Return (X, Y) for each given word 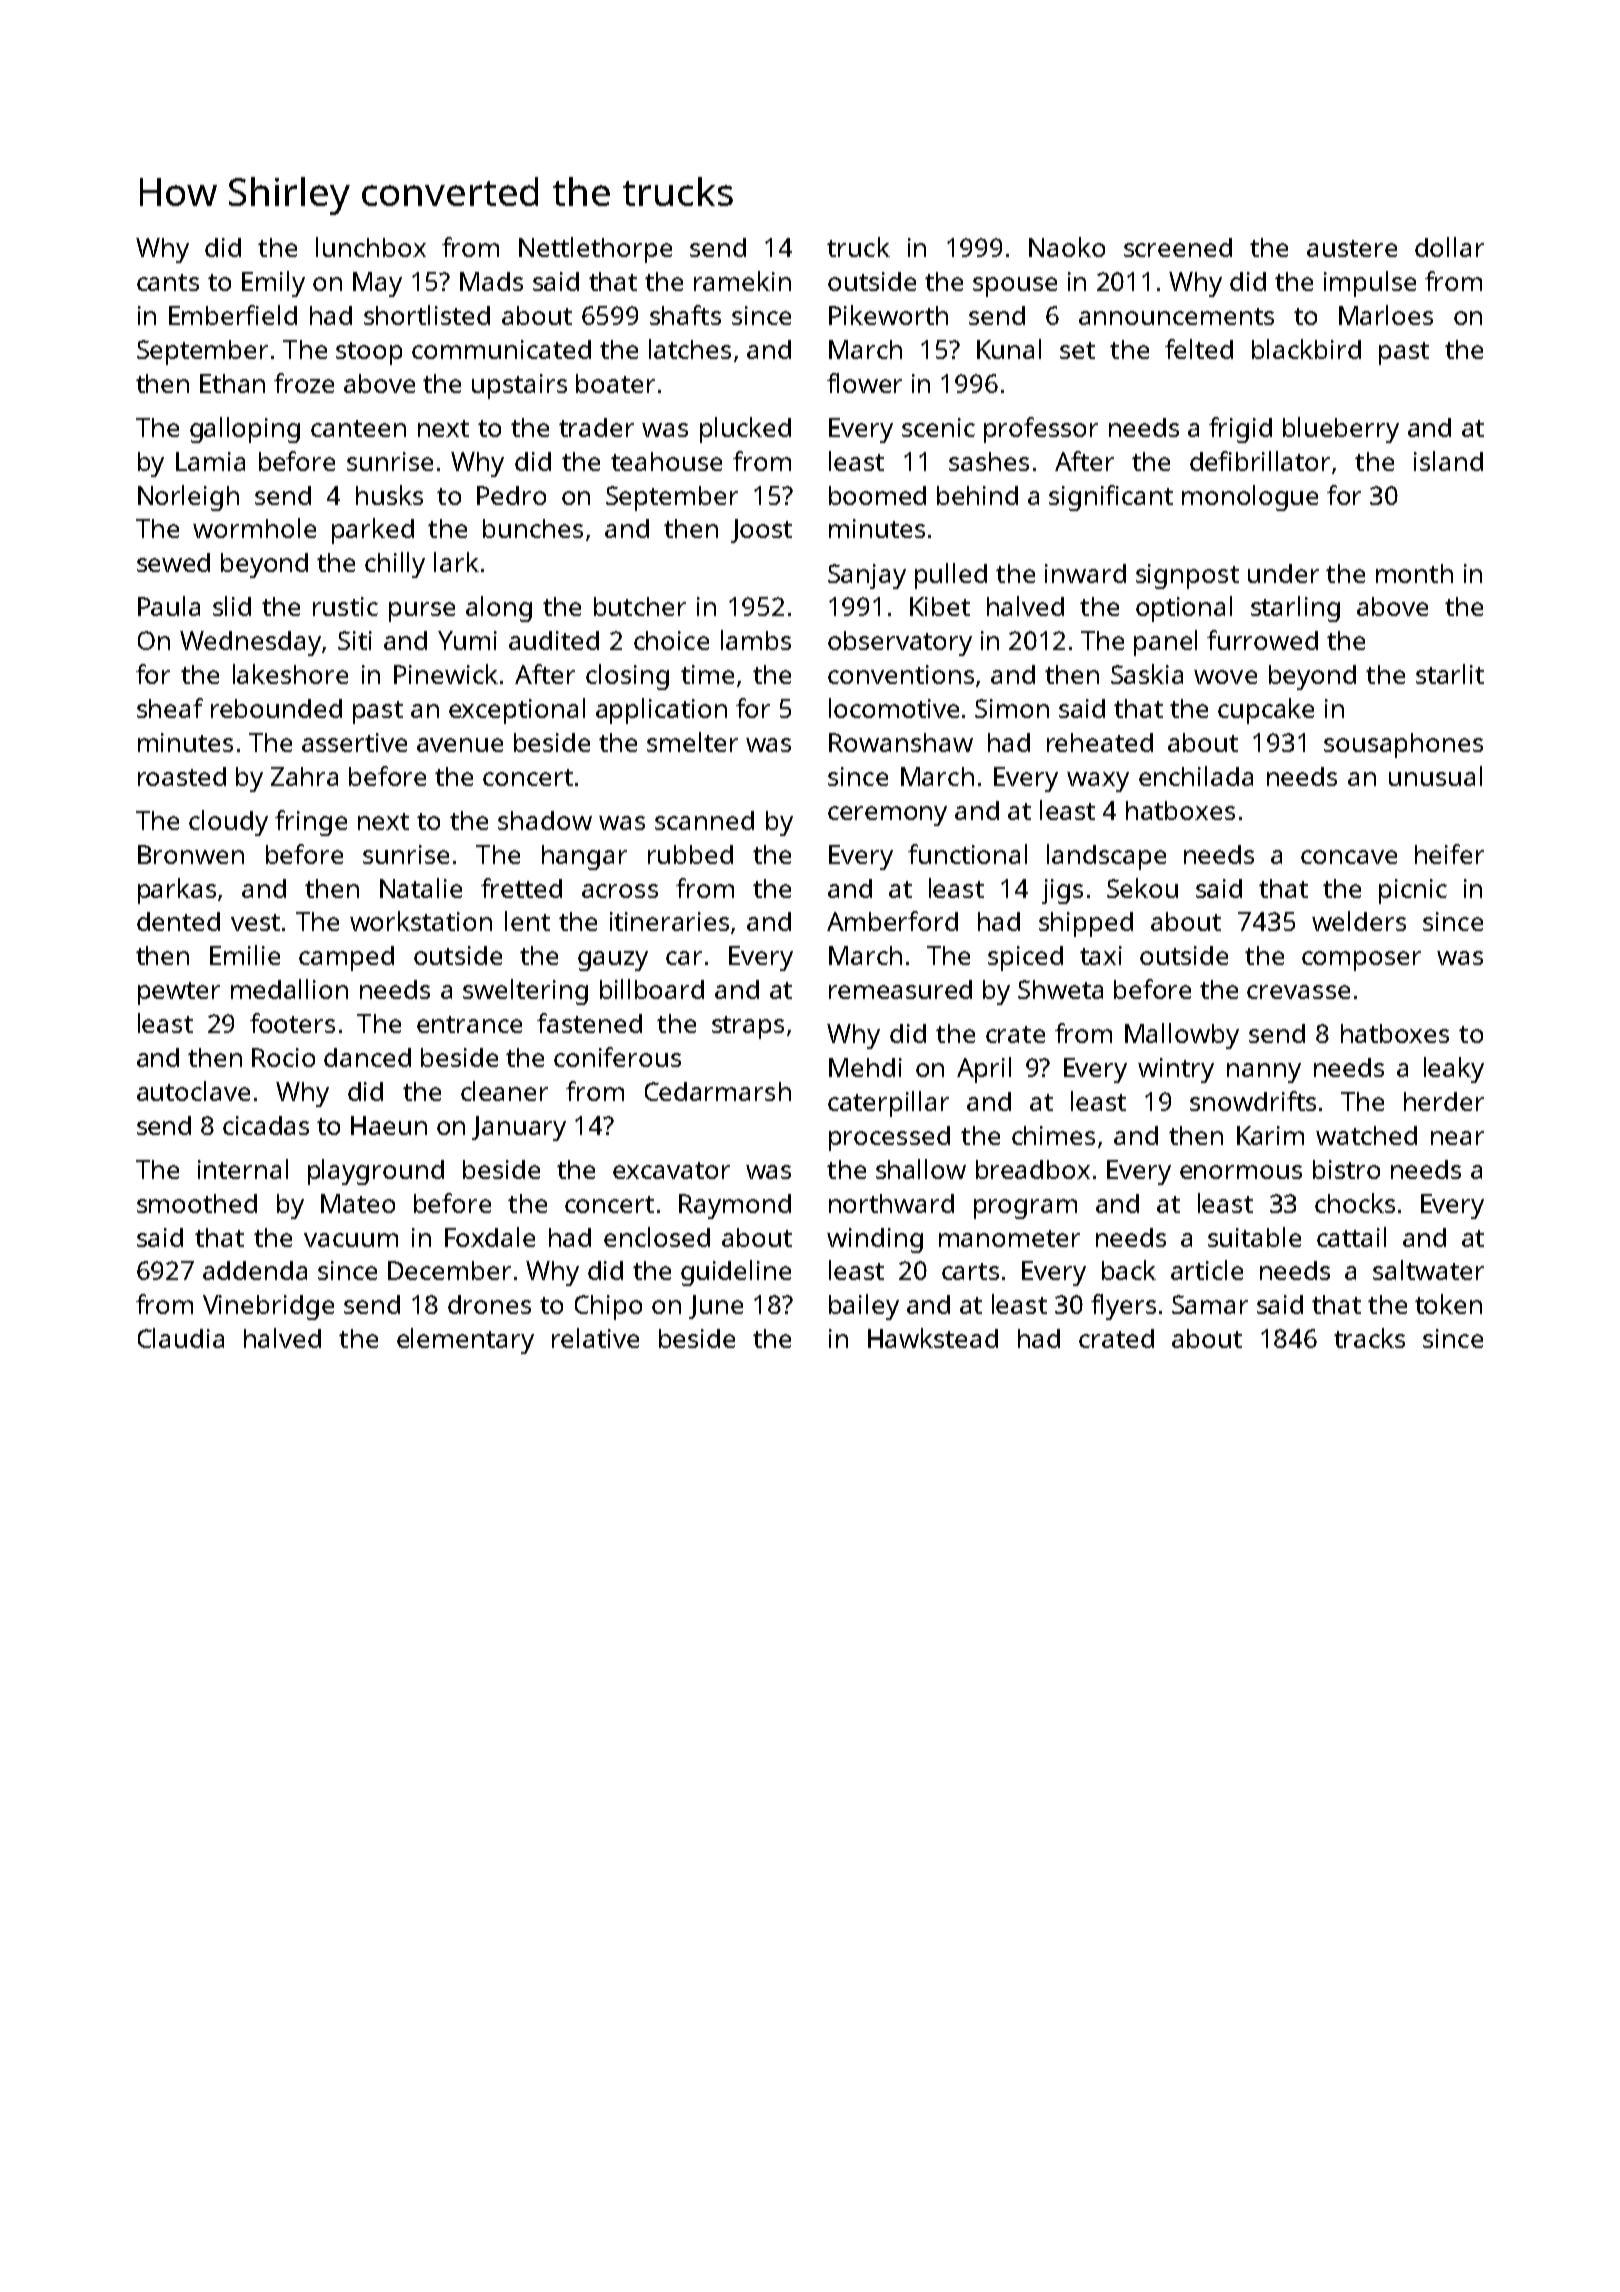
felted (1199, 349)
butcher (640, 606)
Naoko (1067, 247)
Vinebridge (268, 1307)
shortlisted (427, 315)
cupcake (1266, 711)
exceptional (517, 711)
